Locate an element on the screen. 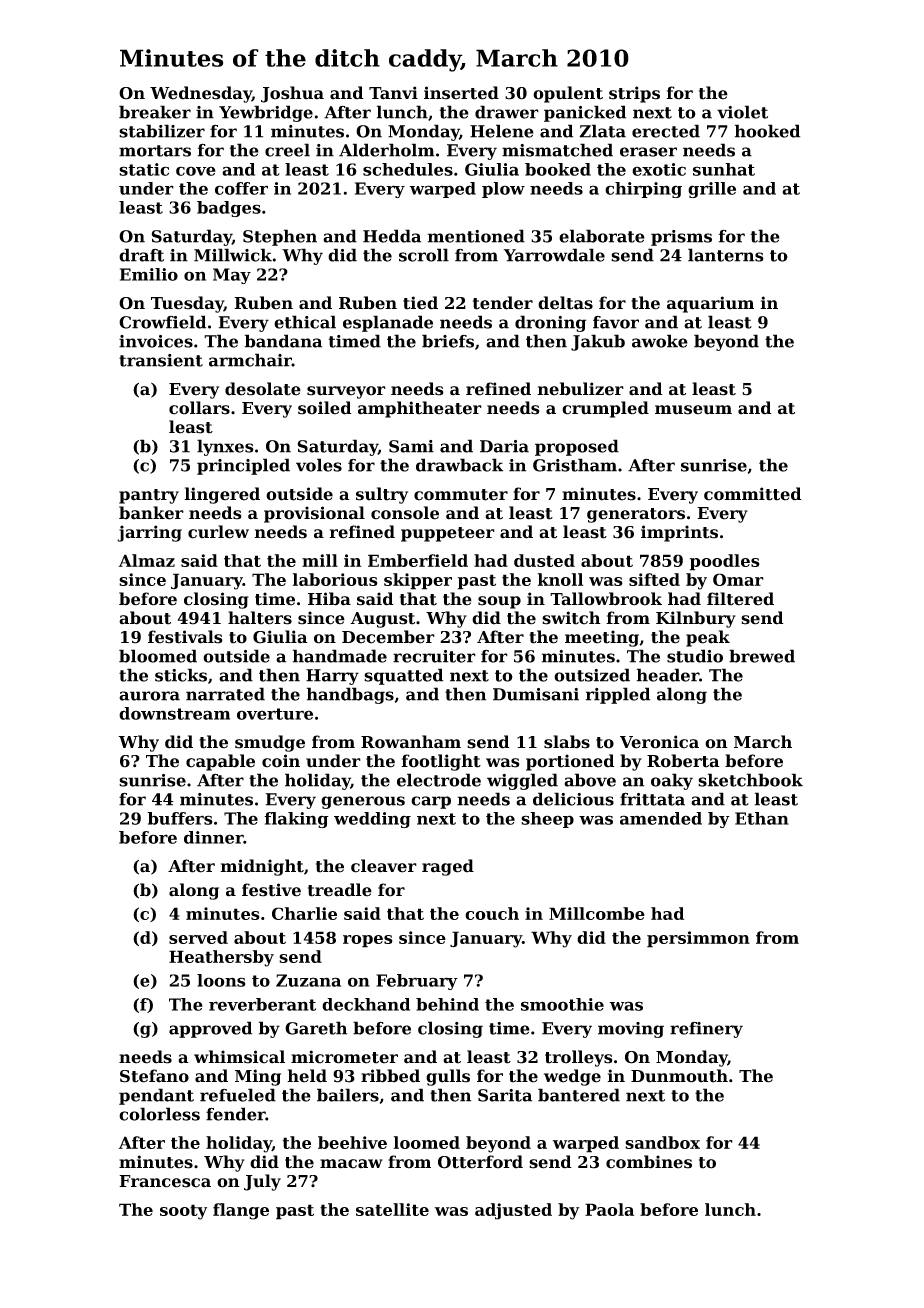  strips is located at coordinates (634, 94).
